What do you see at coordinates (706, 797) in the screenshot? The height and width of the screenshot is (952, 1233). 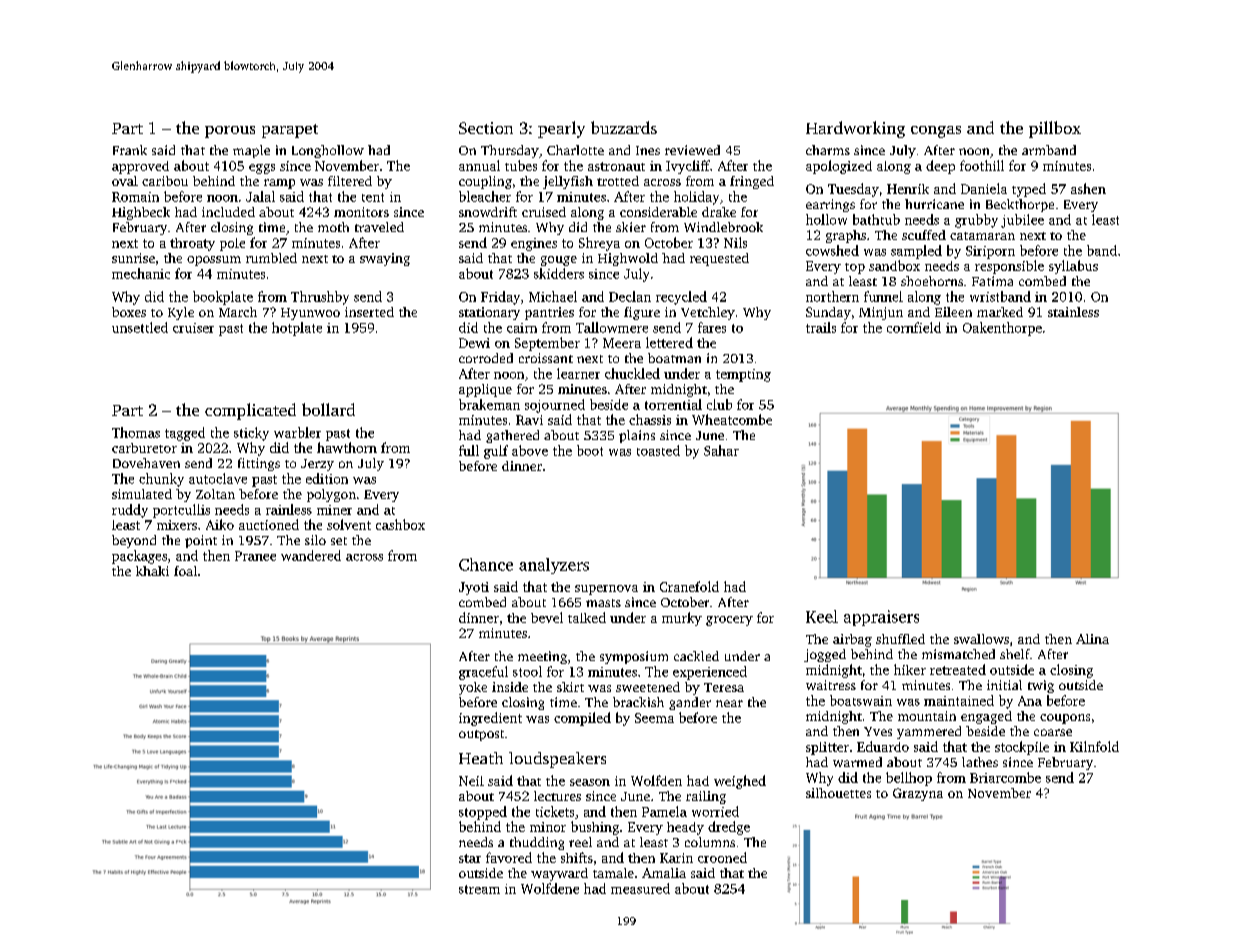 I see `railing` at bounding box center [706, 797].
